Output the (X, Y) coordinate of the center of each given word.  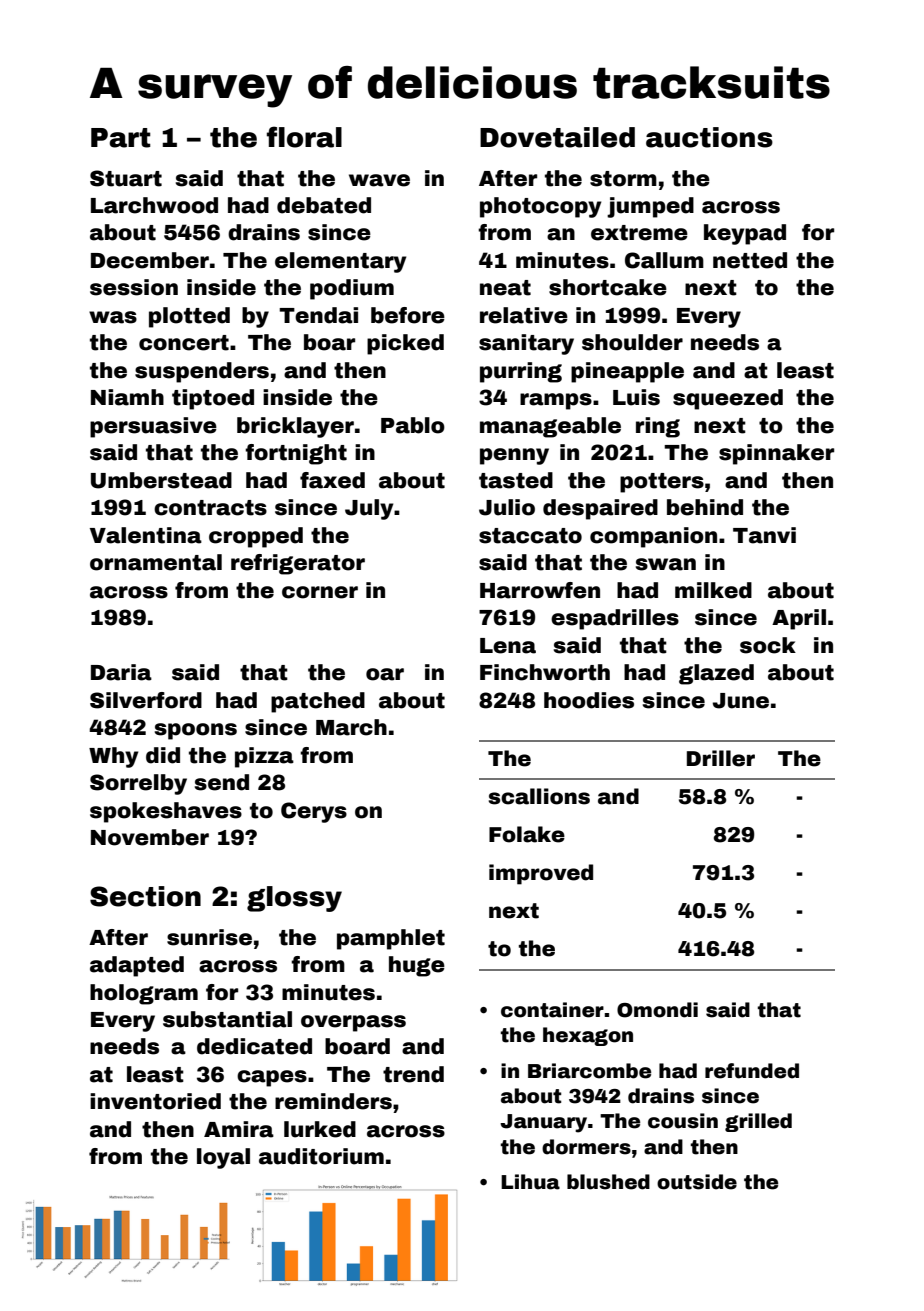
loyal (223, 1158)
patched (318, 702)
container (552, 1010)
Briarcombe (589, 1071)
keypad (745, 234)
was (113, 317)
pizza (264, 757)
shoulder (632, 342)
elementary (340, 262)
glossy (294, 899)
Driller (721, 758)
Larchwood (154, 205)
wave (379, 180)
